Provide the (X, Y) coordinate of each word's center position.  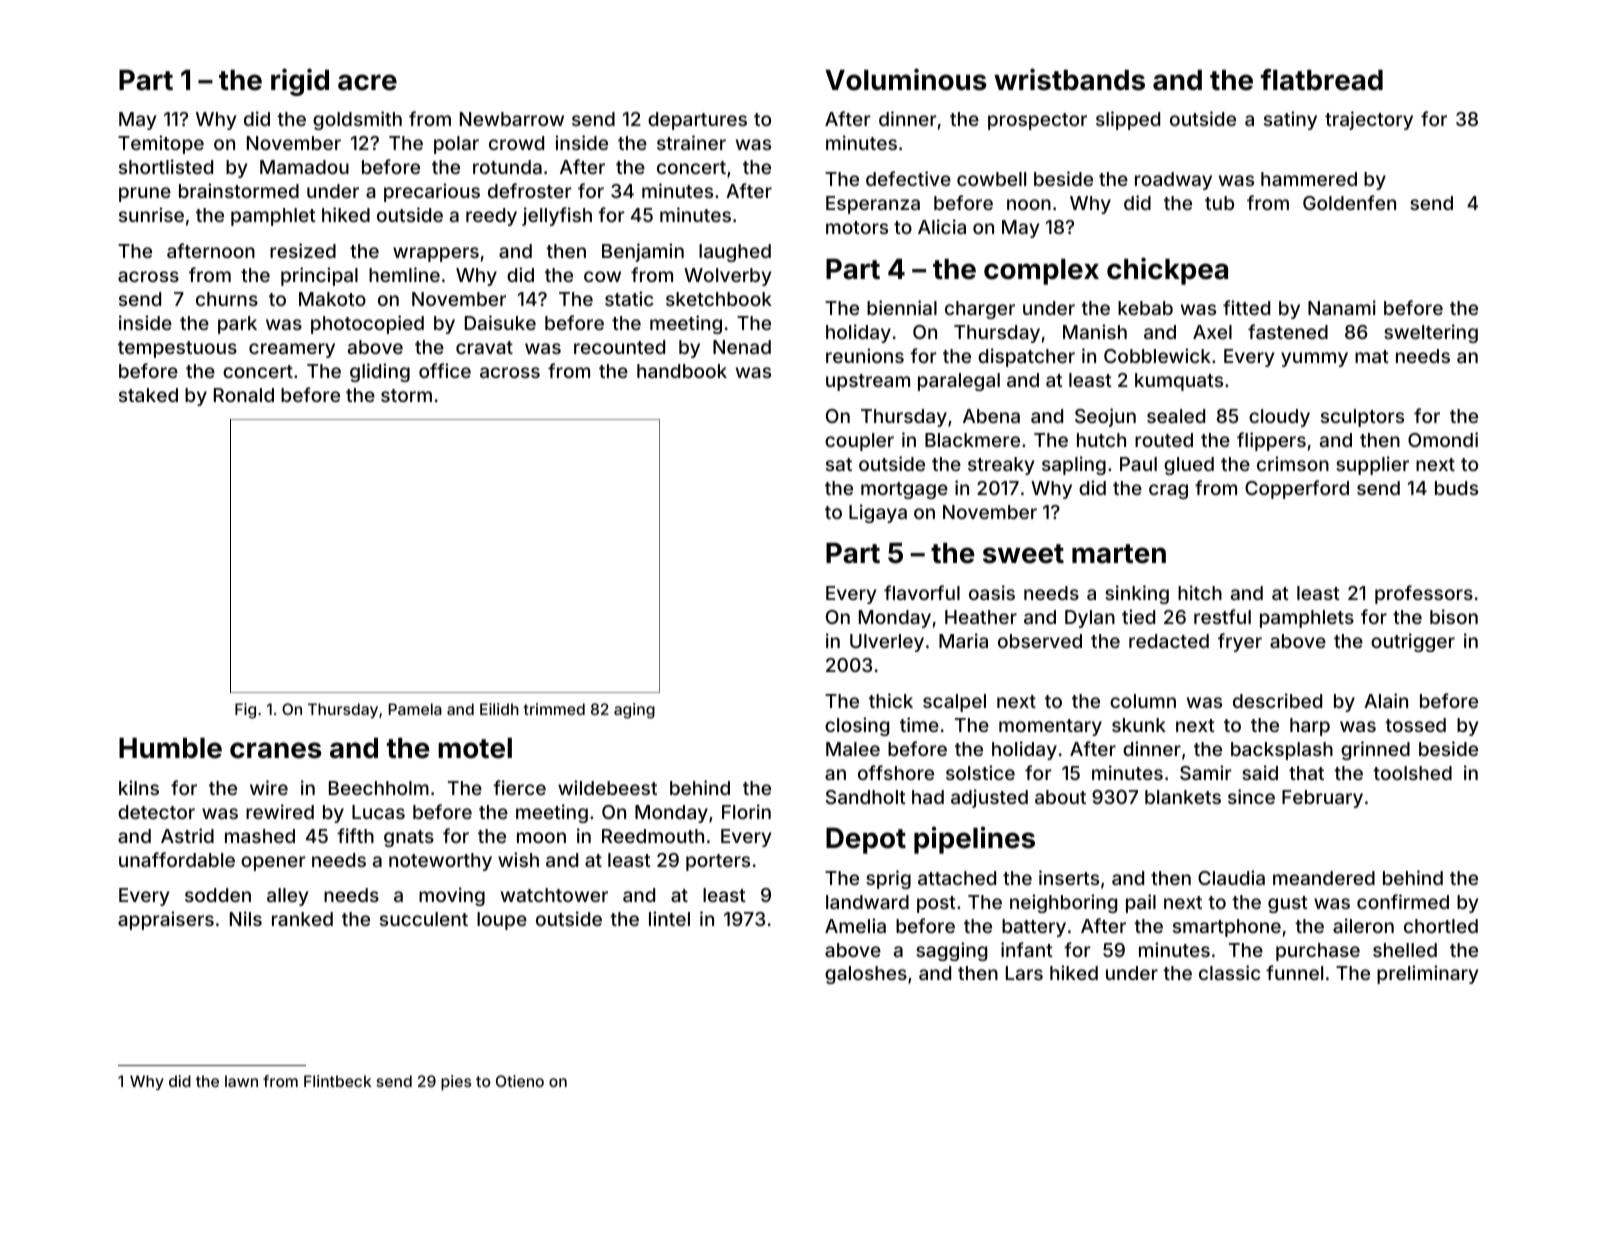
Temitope (161, 144)
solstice (980, 772)
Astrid (187, 835)
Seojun (1105, 417)
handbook (682, 371)
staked (148, 395)
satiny (1290, 120)
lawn (241, 1081)
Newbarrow (512, 119)
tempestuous (177, 349)
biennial (902, 307)
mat (1372, 356)
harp (1310, 727)
